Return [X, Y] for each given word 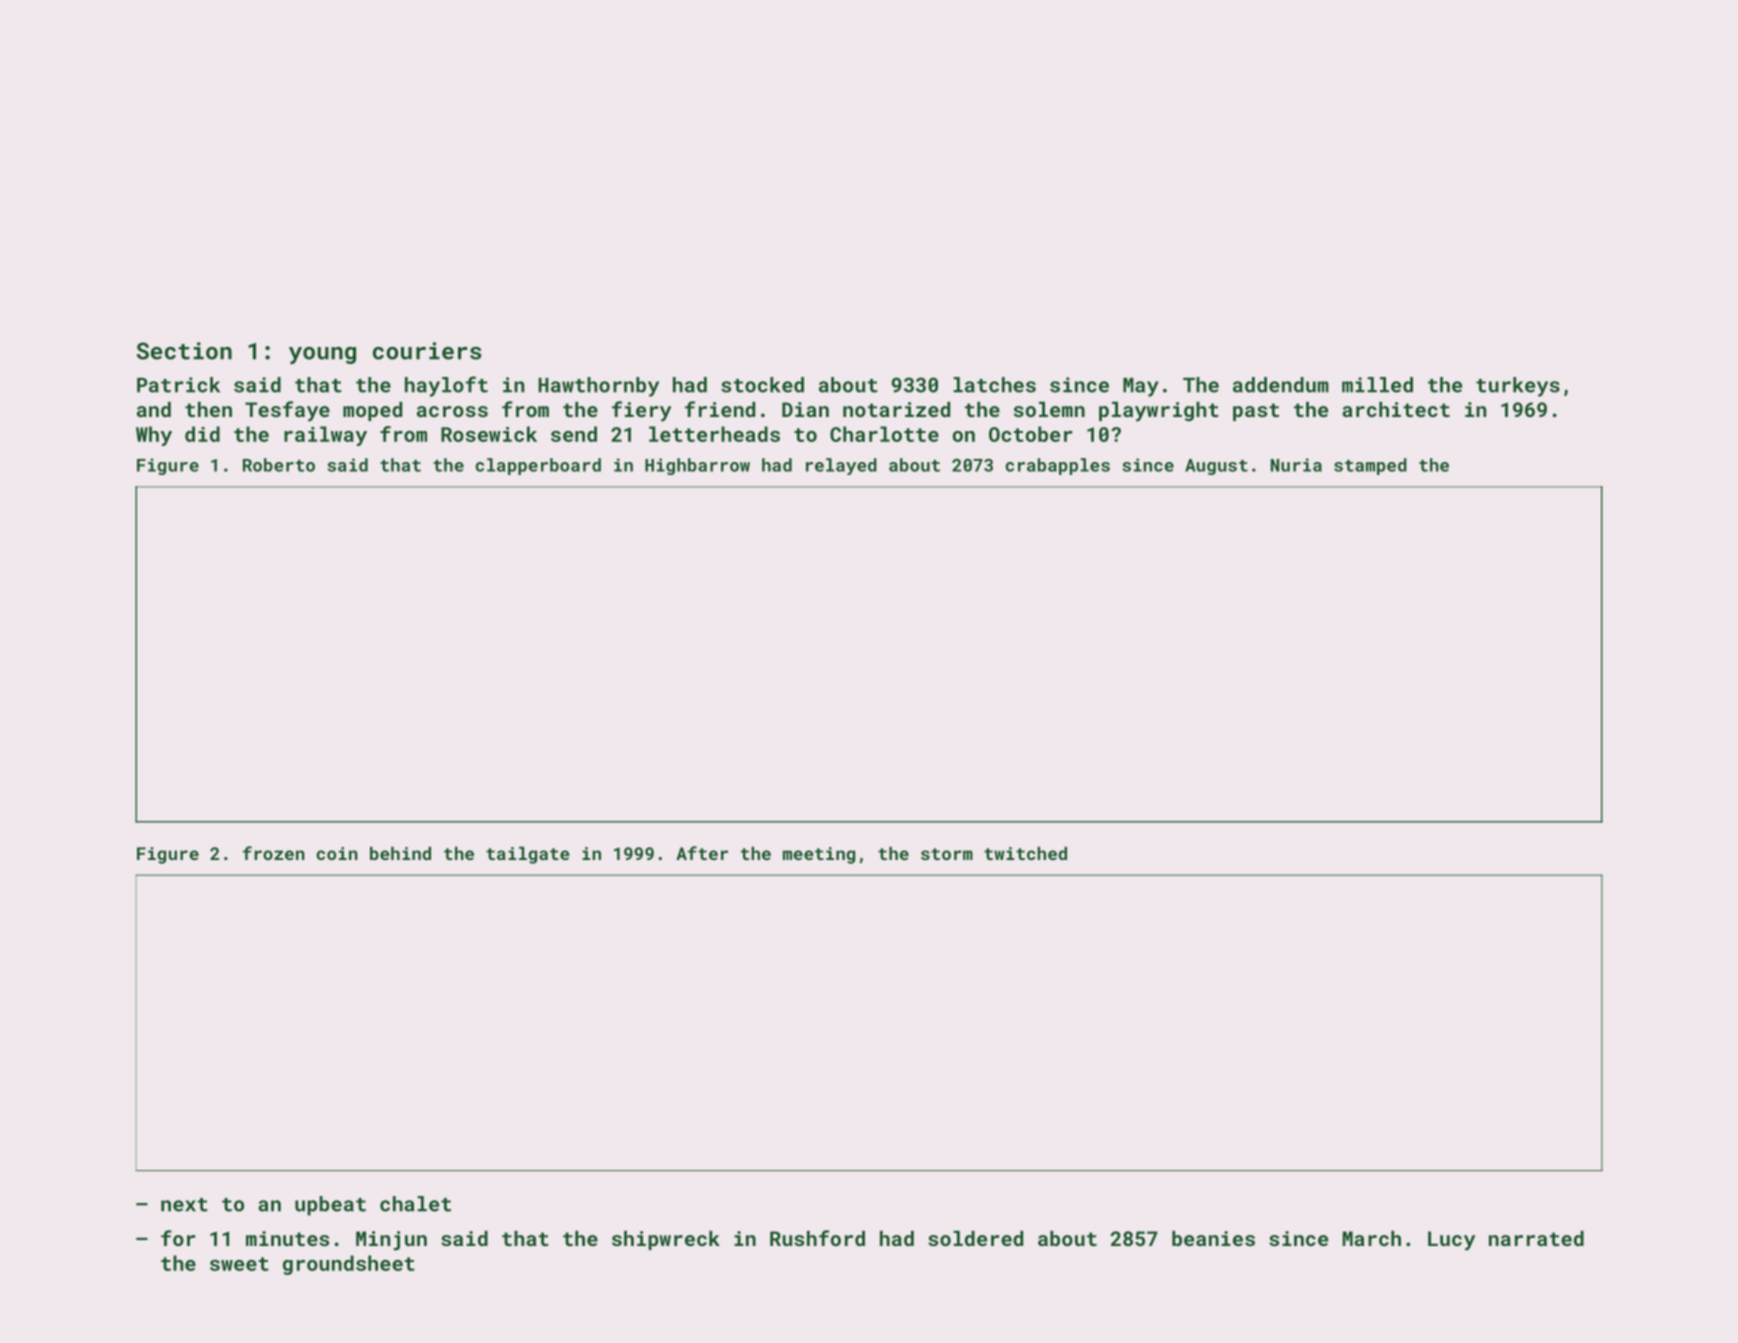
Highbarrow [697, 466]
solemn [1049, 409]
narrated [1536, 1238]
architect [1396, 409]
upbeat [330, 1206]
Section [184, 351]
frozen [274, 853]
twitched [1025, 853]
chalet [415, 1204]
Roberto [279, 465]
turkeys [1518, 387]
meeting [819, 855]
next [184, 1205]
